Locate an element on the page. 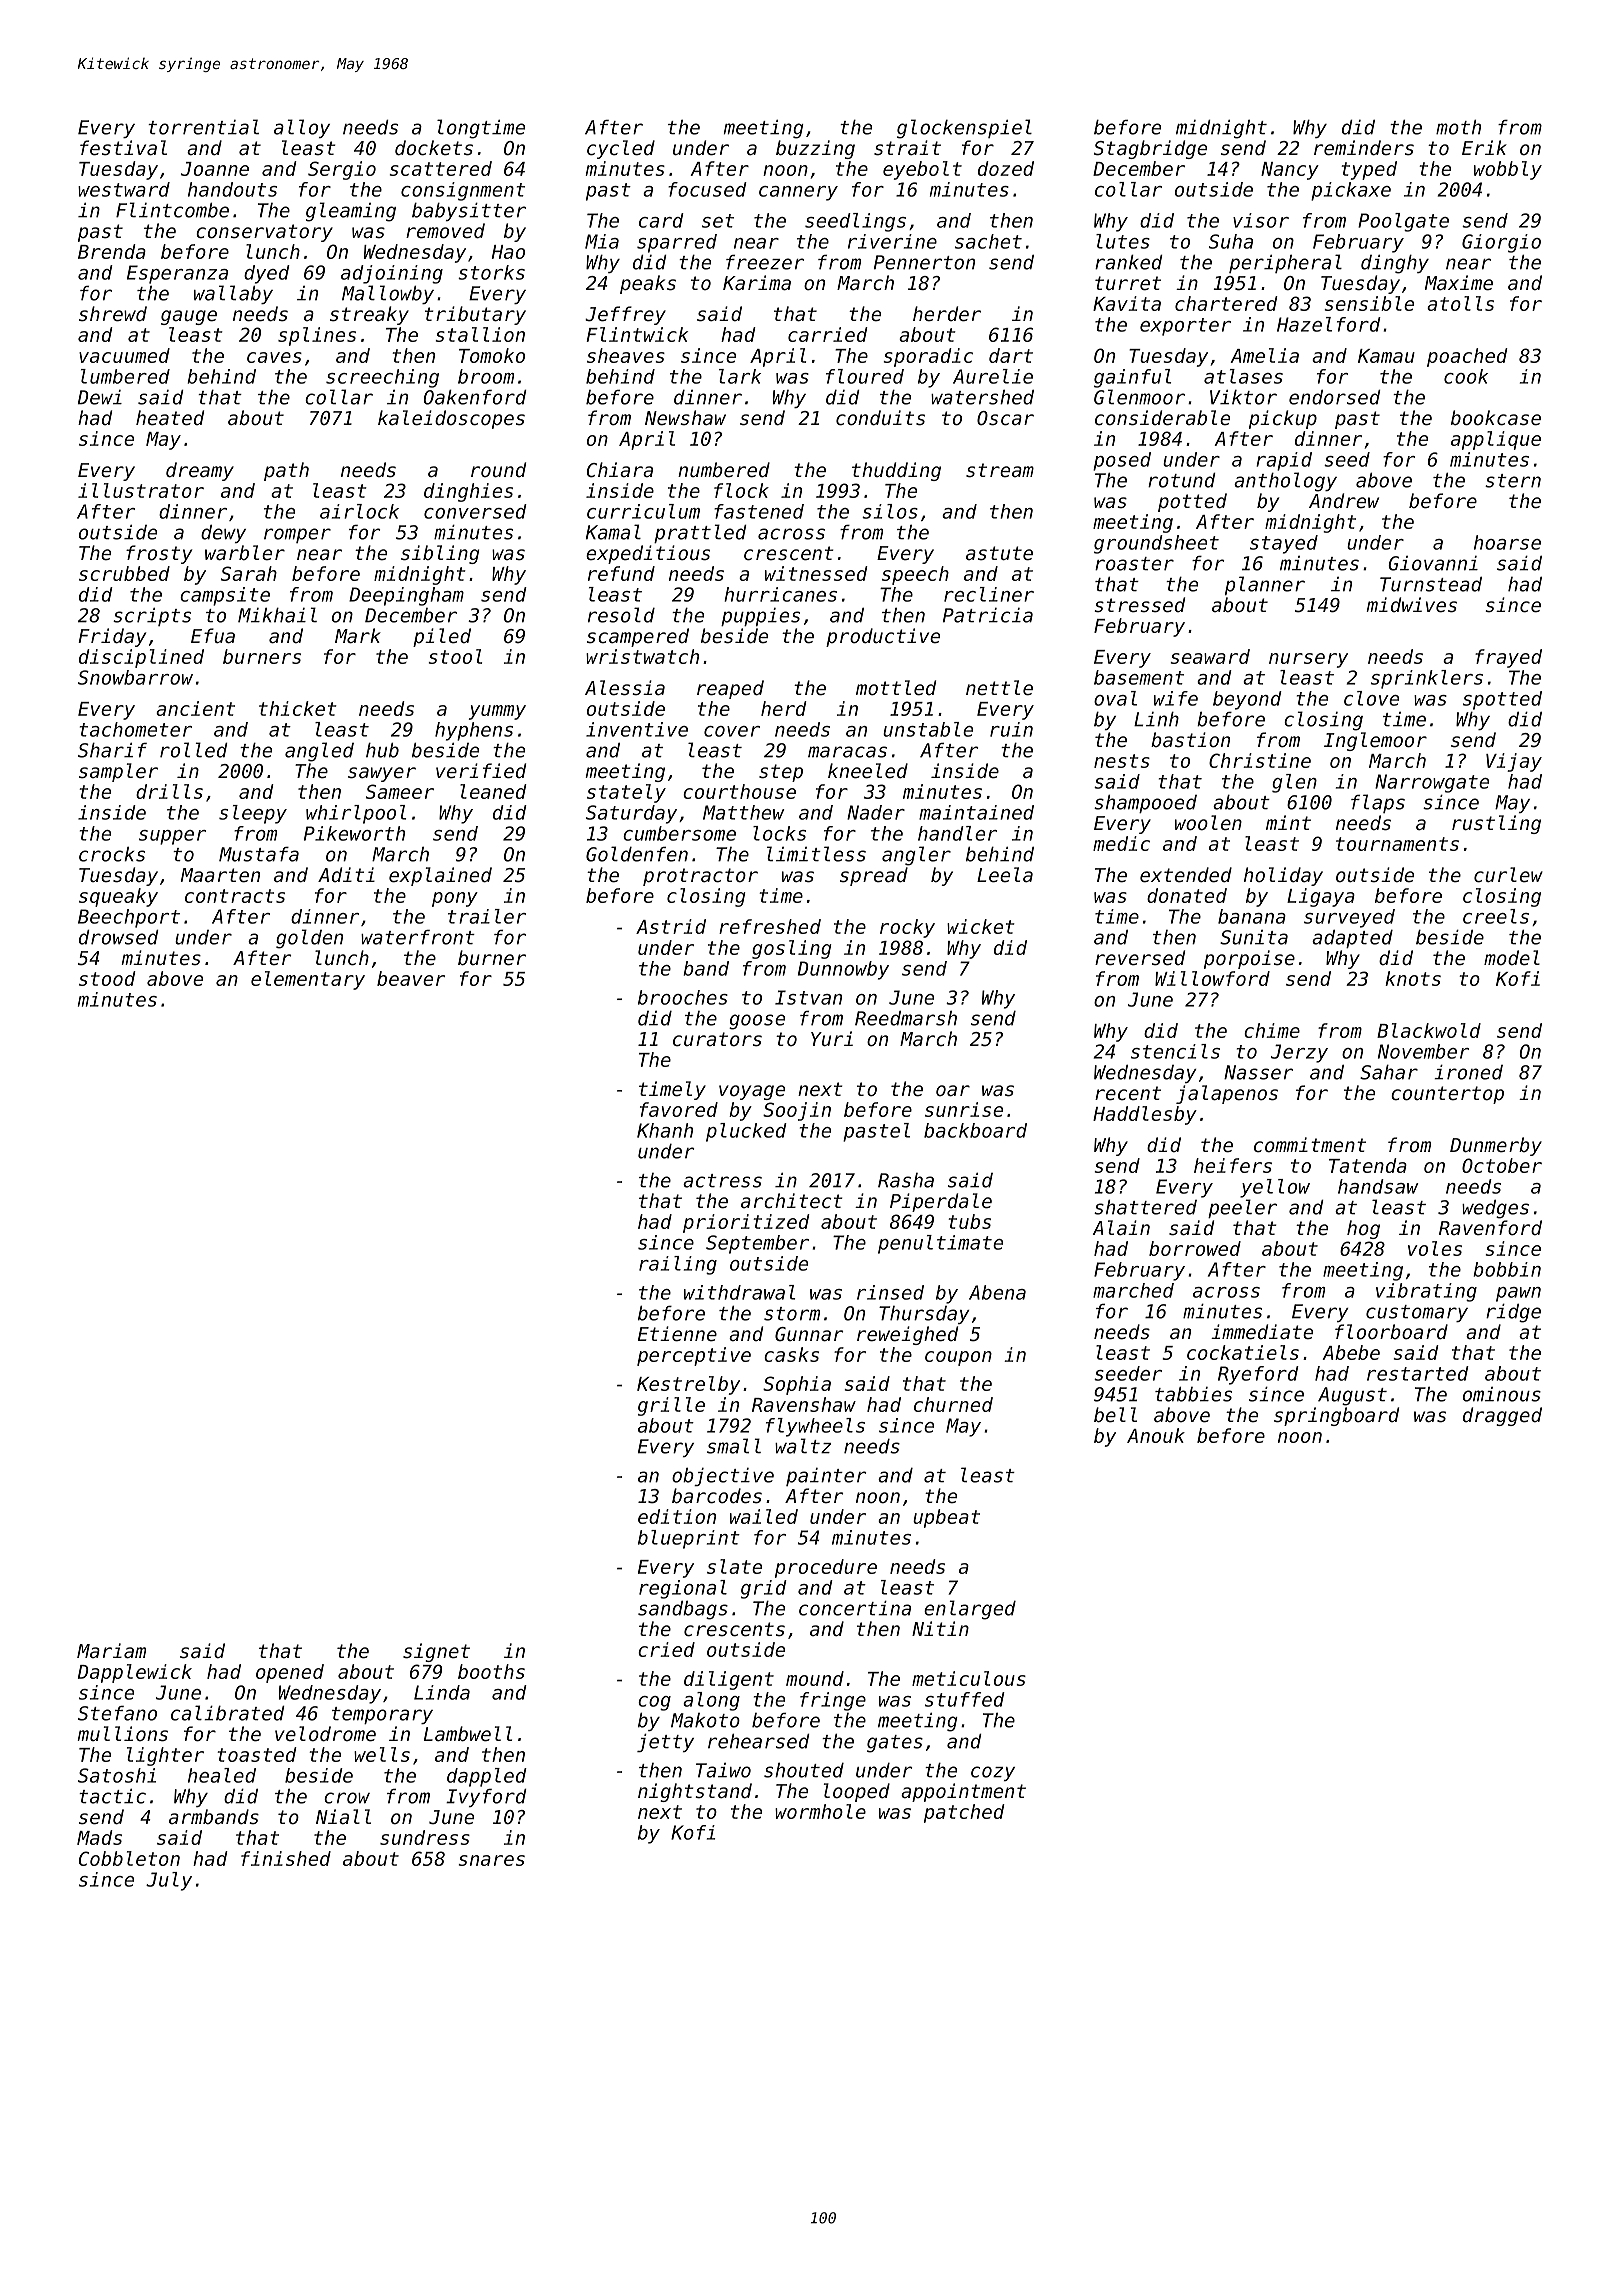 Image resolution: width=1620 pixels, height=2292 pixels. set is located at coordinates (718, 221).
